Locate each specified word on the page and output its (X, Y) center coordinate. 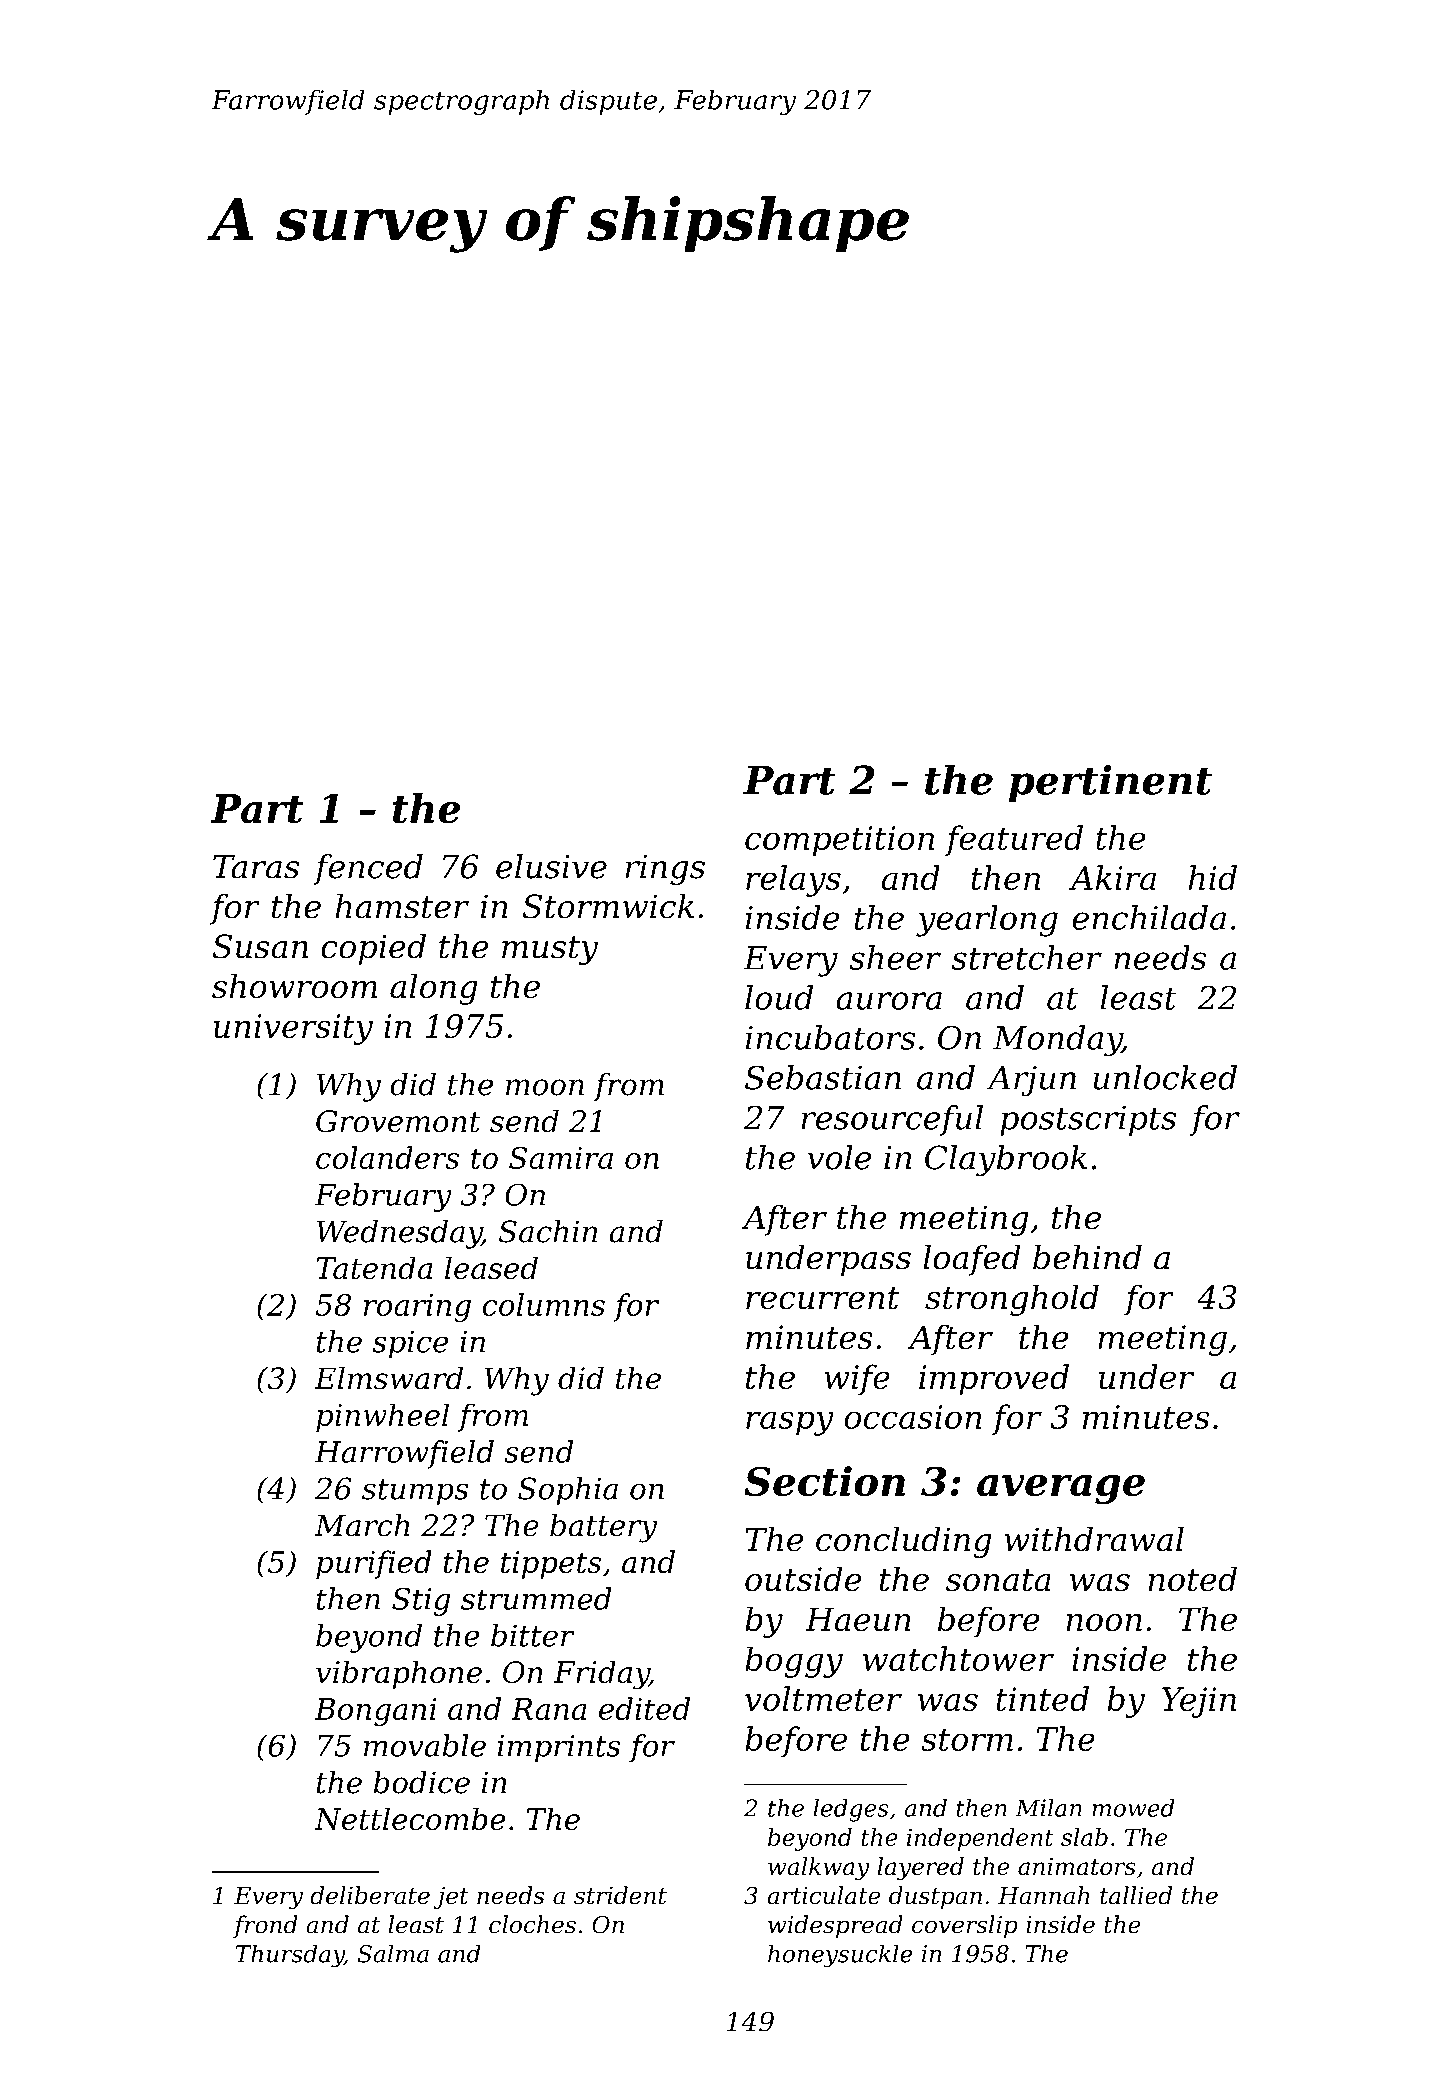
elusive (551, 866)
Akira (1112, 877)
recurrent (822, 1298)
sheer (895, 957)
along (434, 989)
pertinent (1110, 783)
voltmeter (823, 1698)
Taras (256, 867)
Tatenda (374, 1268)
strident (620, 1895)
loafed (972, 1260)
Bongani (376, 1712)
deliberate (370, 1895)
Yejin (1199, 1702)
